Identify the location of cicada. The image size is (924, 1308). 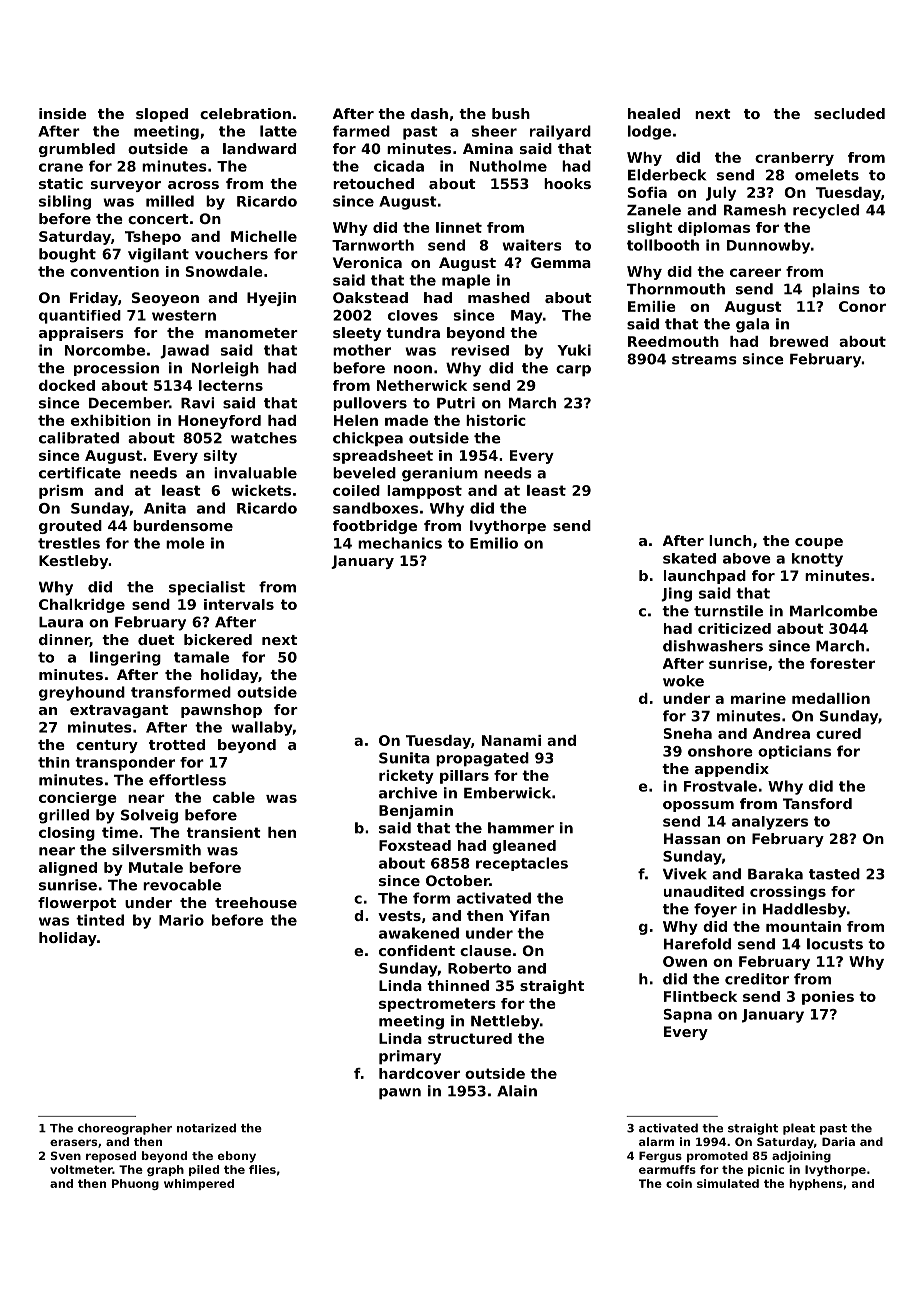
(399, 166).
